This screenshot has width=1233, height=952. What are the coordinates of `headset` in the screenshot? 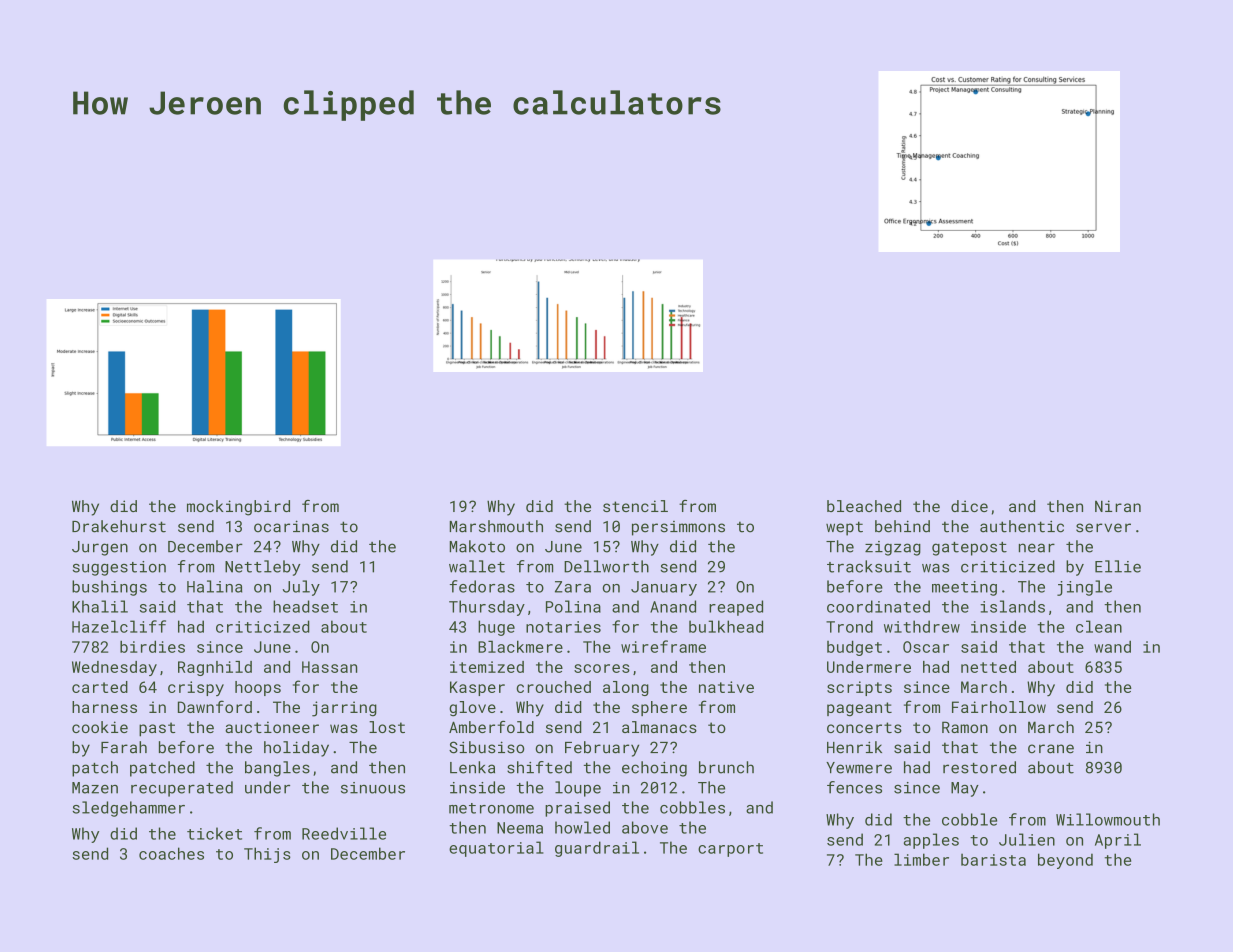 It's located at (305, 606).
